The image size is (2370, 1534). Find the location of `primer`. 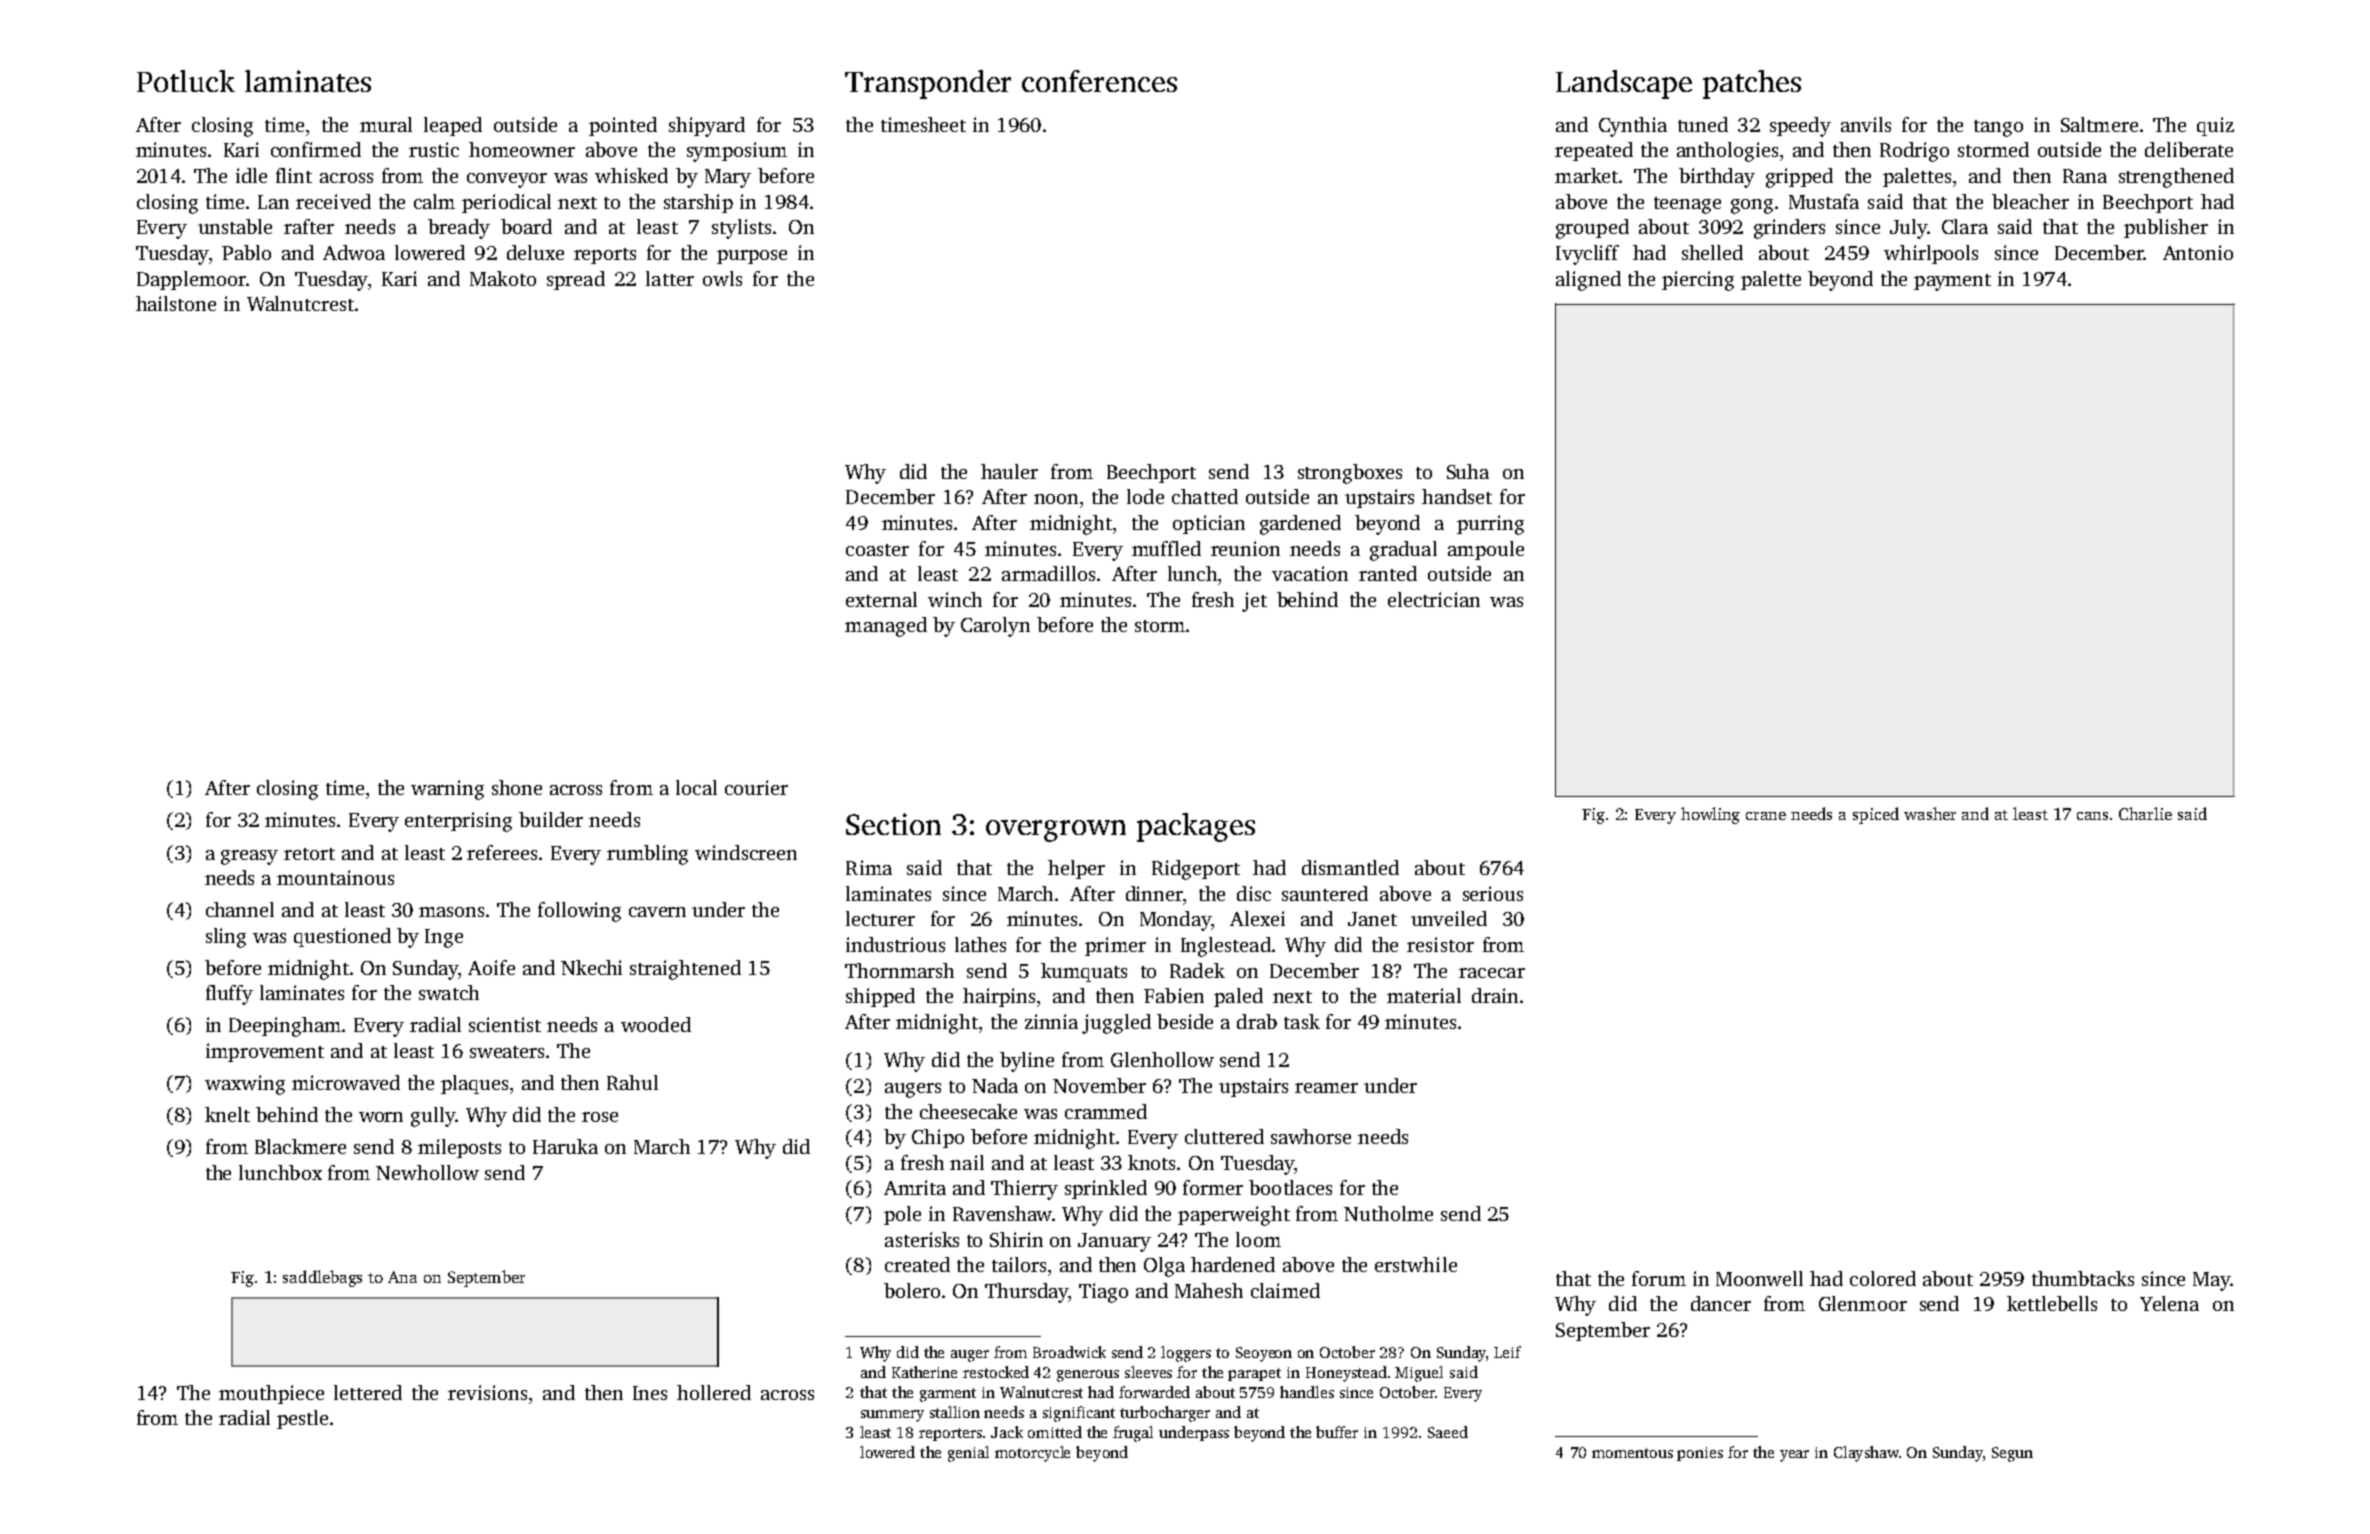

primer is located at coordinates (1115, 946).
